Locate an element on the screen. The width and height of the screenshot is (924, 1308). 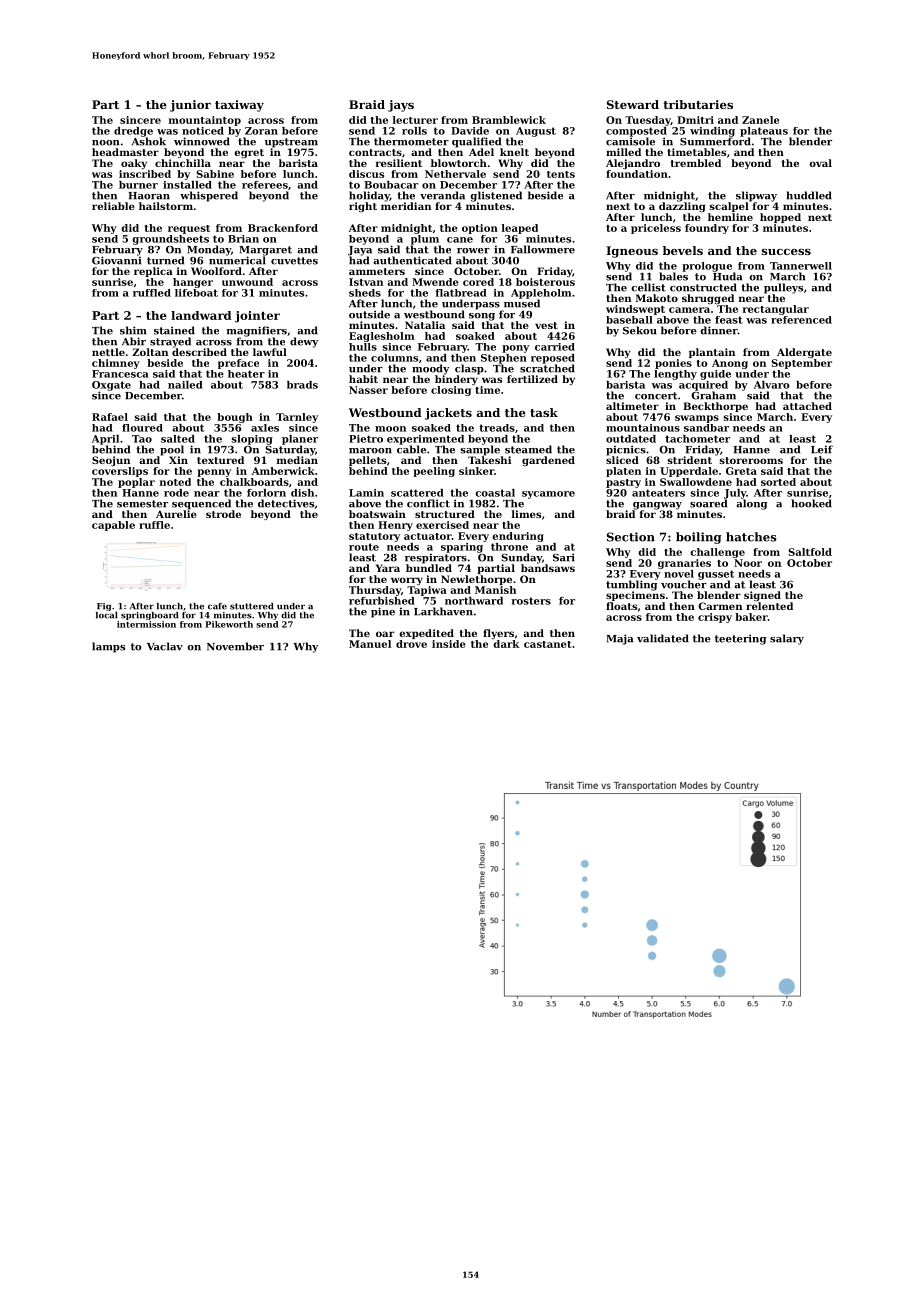
referenced is located at coordinates (801, 320).
